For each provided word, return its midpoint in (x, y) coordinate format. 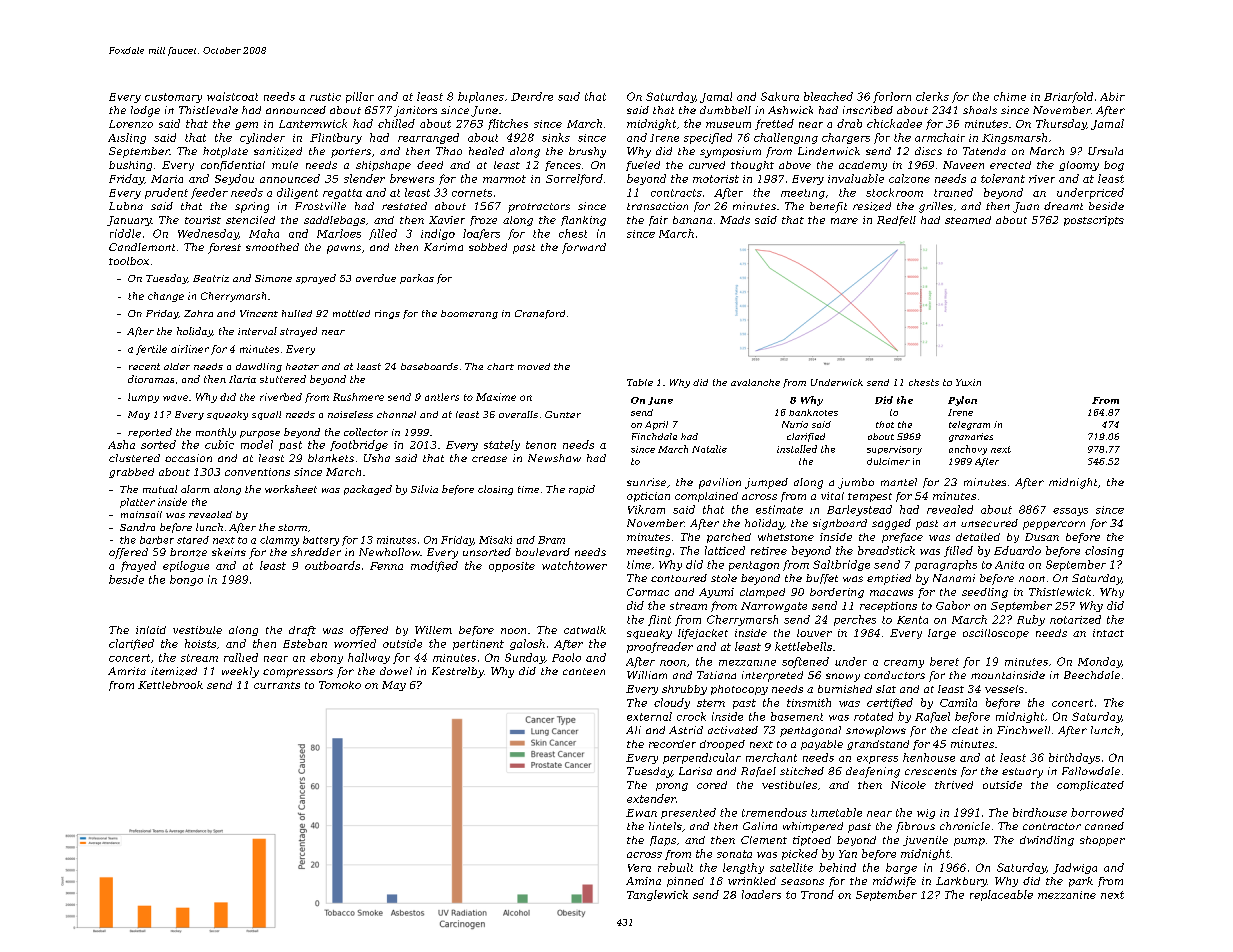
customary (173, 98)
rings (387, 314)
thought (752, 166)
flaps (663, 841)
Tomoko (340, 685)
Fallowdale (1091, 771)
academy (863, 166)
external (649, 716)
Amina (643, 881)
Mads (735, 220)
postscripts (1094, 221)
